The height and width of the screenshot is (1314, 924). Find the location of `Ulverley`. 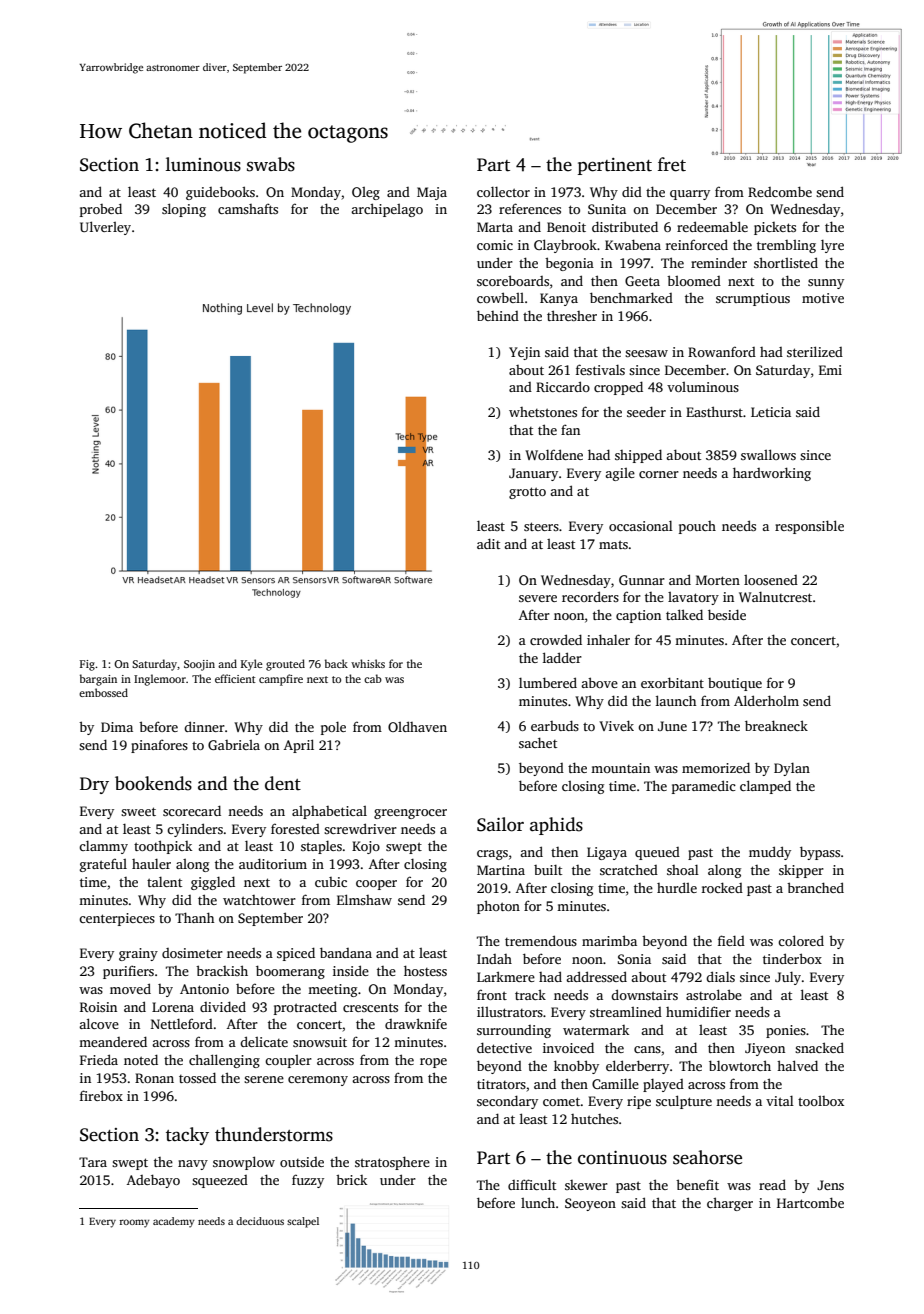

Ulverley is located at coordinates (105, 228).
